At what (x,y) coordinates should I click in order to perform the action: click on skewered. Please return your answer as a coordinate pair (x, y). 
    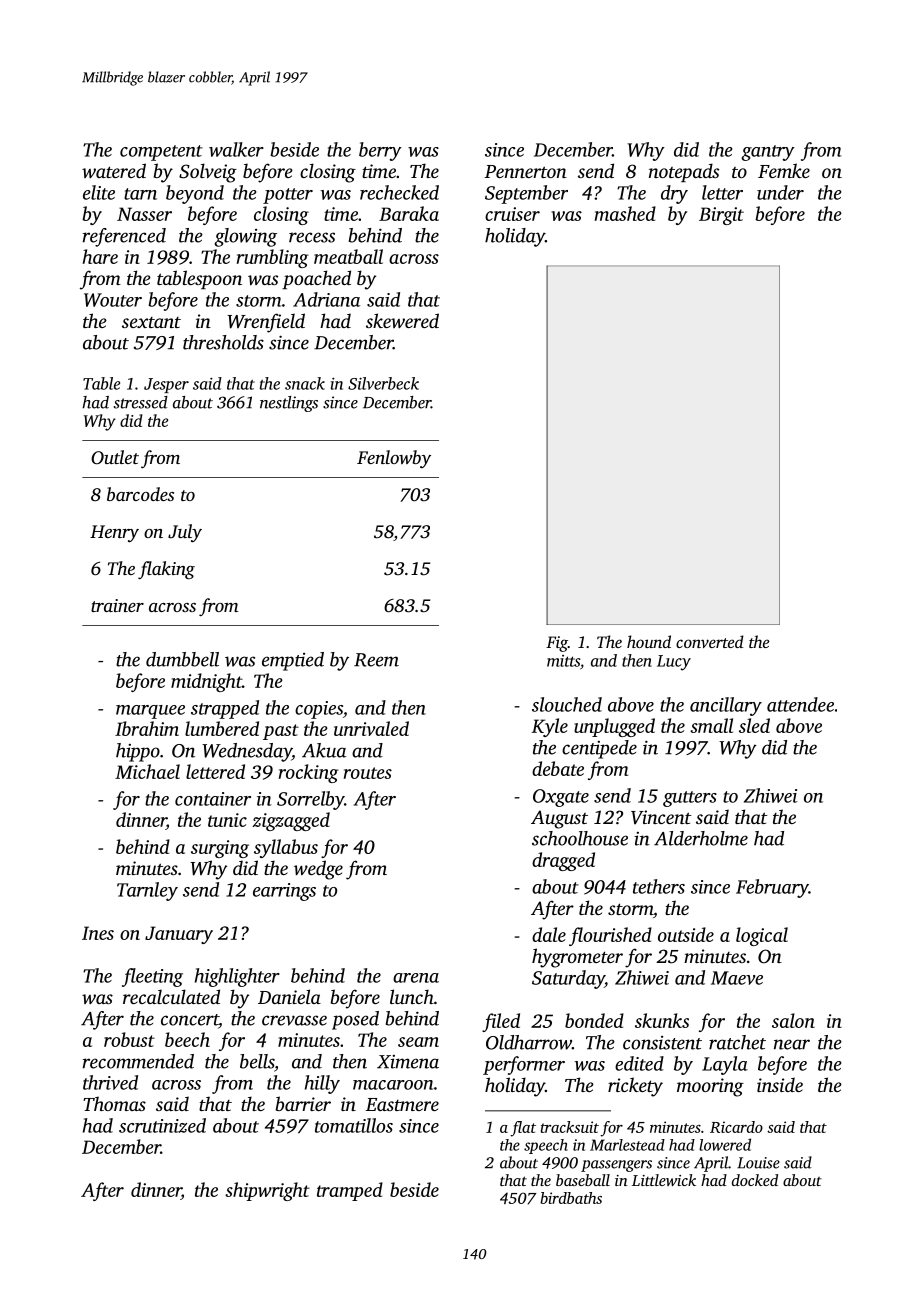
    Looking at the image, I should click on (402, 320).
